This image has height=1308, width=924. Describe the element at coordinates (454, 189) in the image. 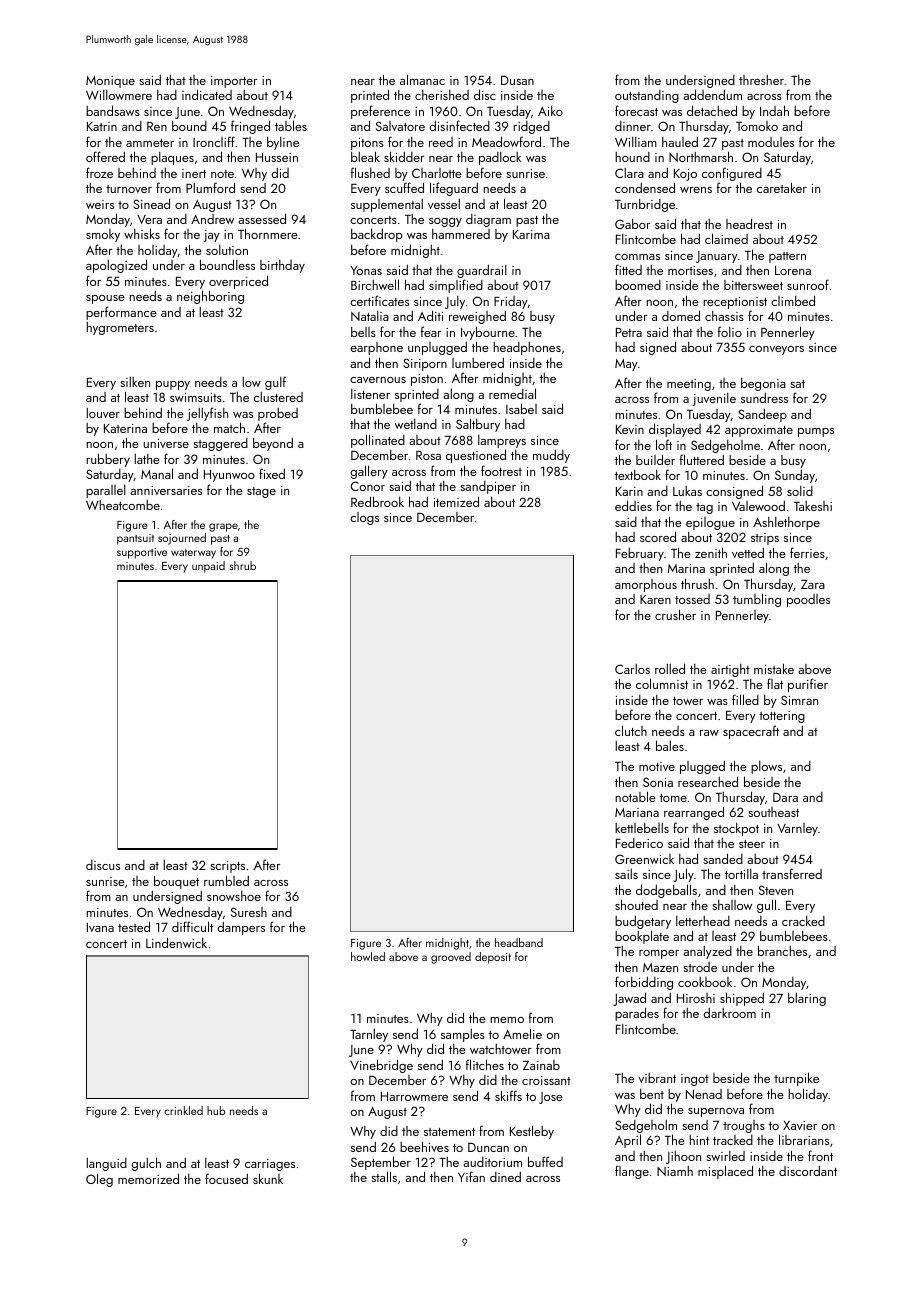

I see `lifeguard` at that location.
